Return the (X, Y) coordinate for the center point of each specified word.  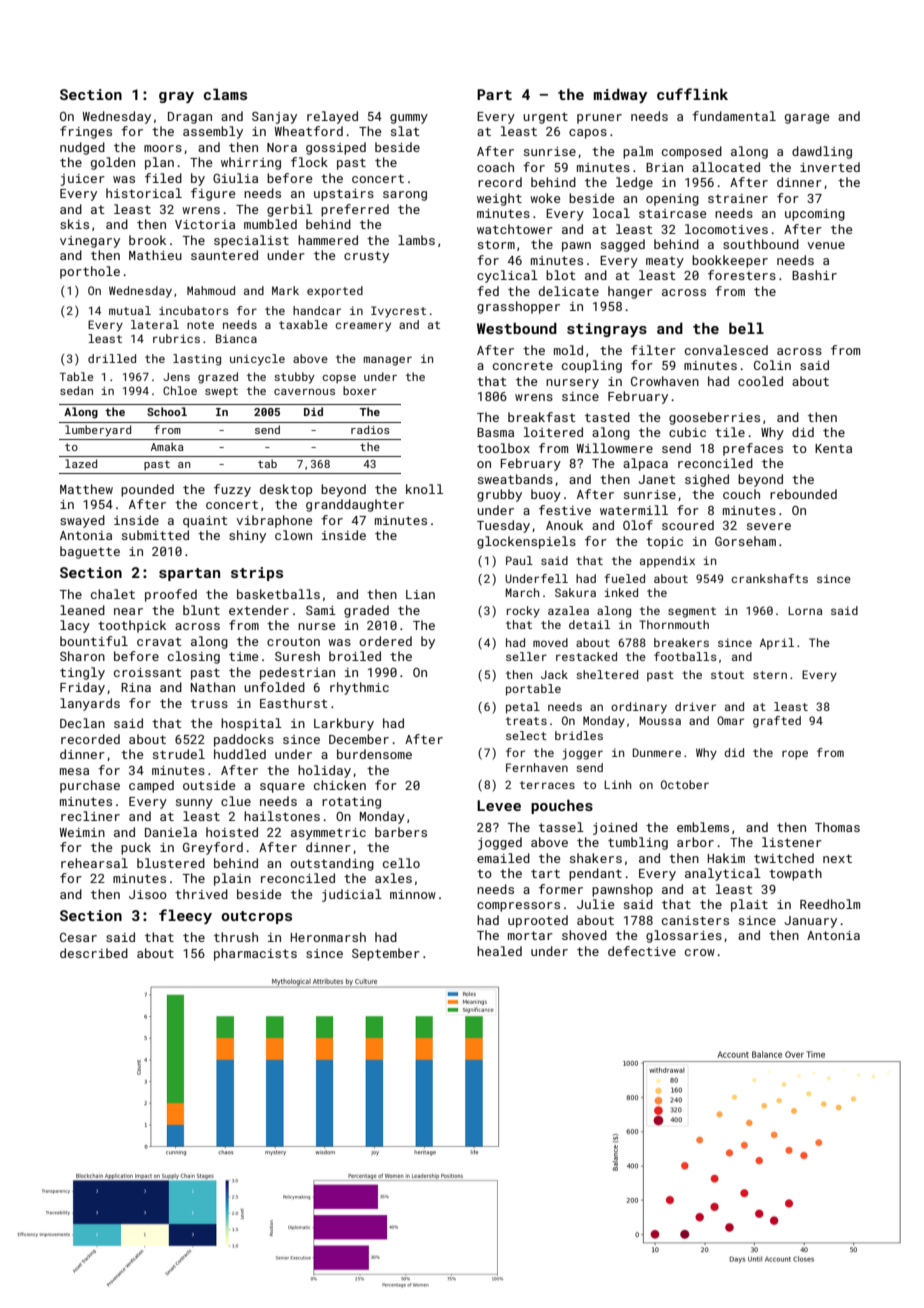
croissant (148, 672)
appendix (667, 562)
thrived (201, 894)
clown (293, 535)
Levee (499, 805)
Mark (285, 290)
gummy (409, 119)
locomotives (726, 229)
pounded (147, 490)
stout (727, 675)
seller (526, 656)
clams (225, 94)
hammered (328, 240)
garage (807, 119)
